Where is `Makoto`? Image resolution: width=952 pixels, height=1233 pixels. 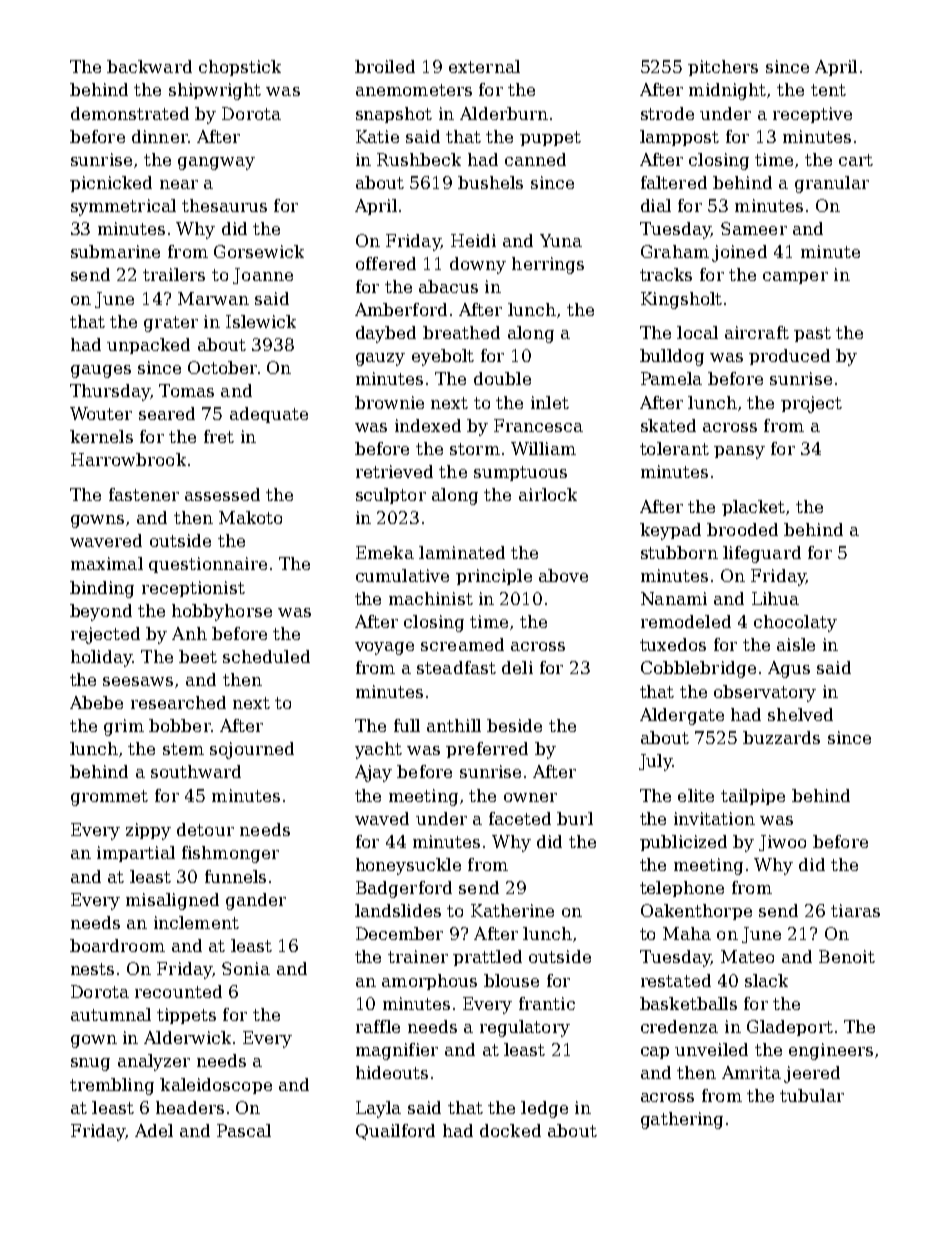
Makoto is located at coordinates (250, 517).
